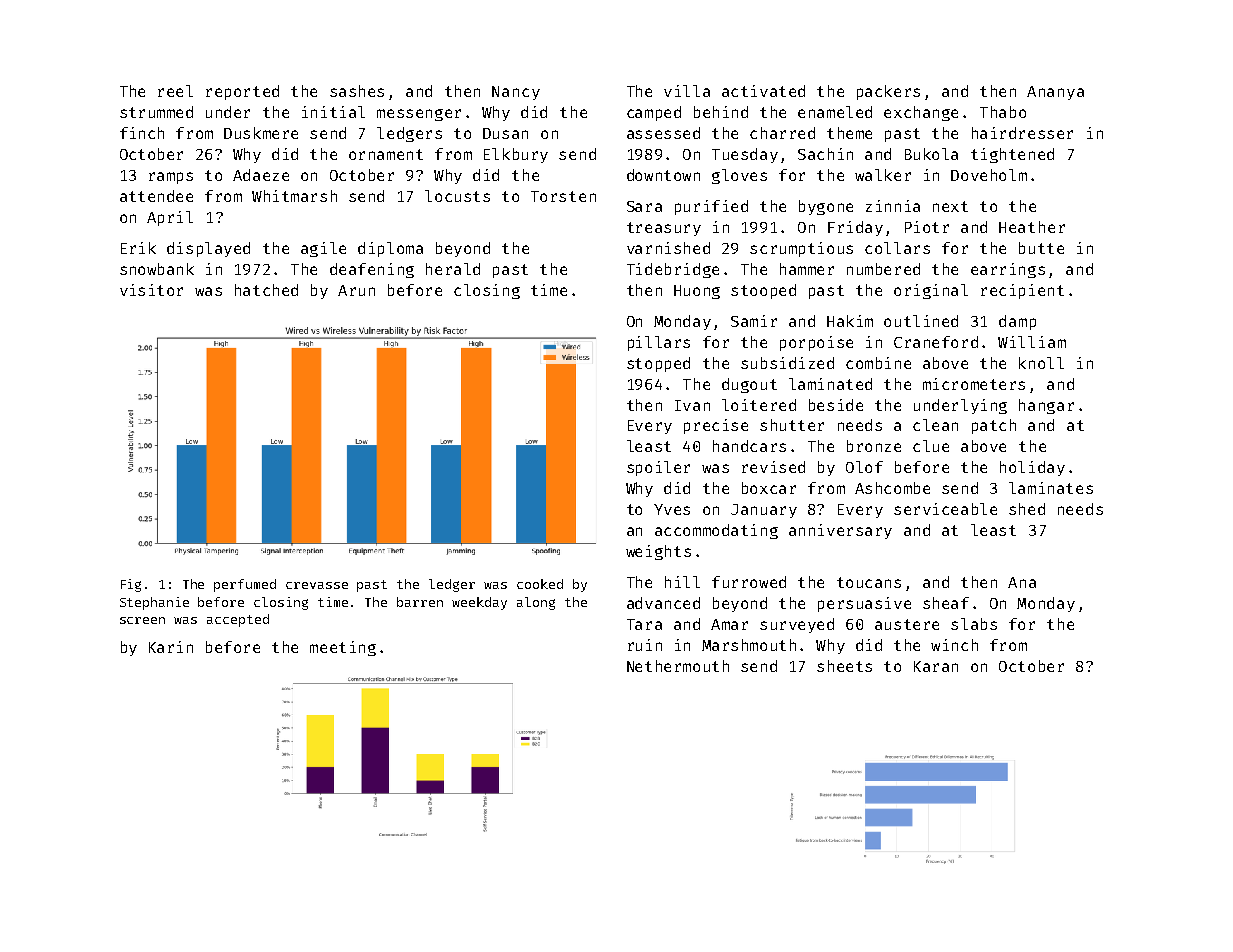 The height and width of the screenshot is (952, 1233). I want to click on spoiler, so click(658, 468).
